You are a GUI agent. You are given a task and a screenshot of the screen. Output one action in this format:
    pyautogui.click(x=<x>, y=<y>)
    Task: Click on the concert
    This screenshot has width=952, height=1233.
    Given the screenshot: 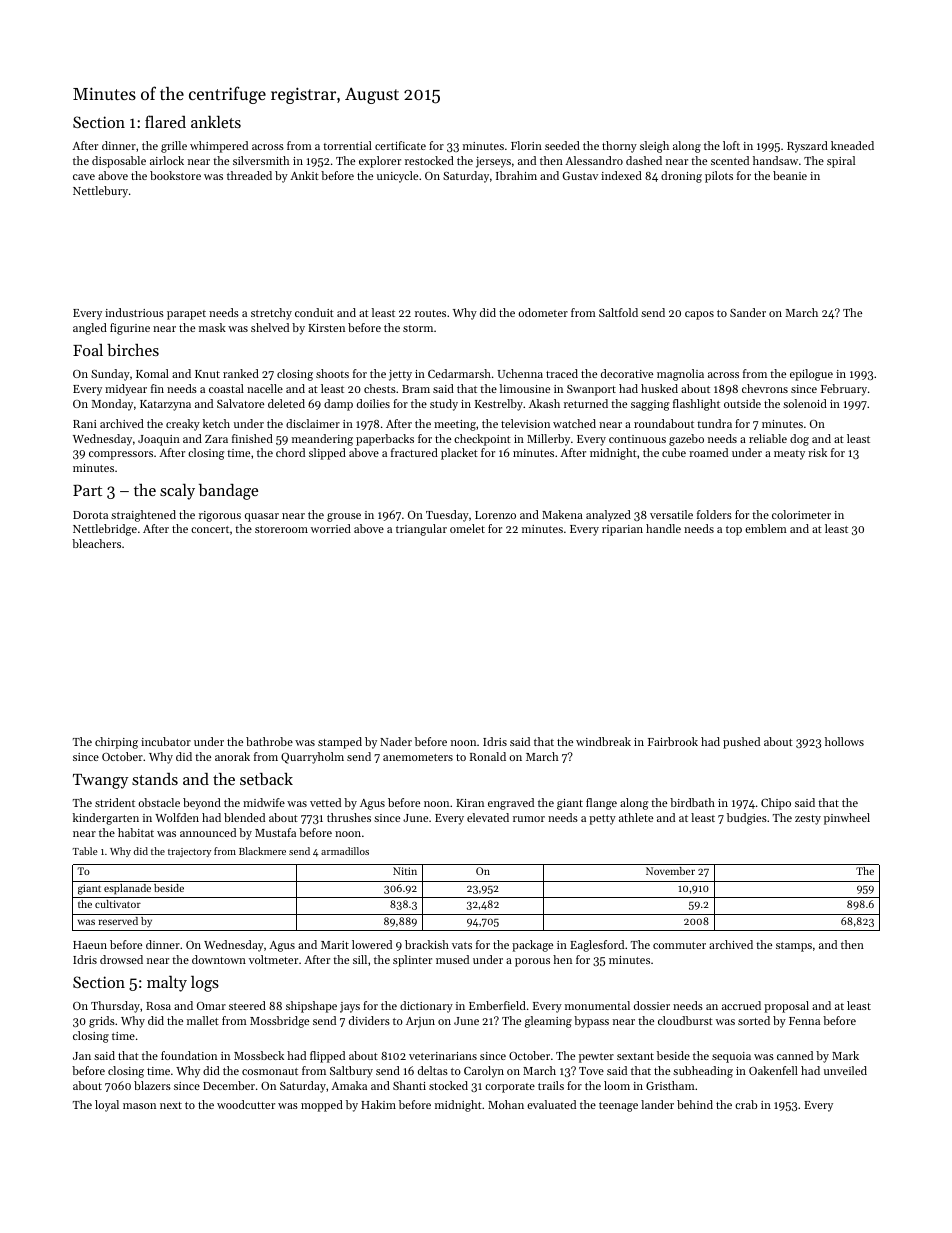 What is the action you would take?
    pyautogui.click(x=210, y=529)
